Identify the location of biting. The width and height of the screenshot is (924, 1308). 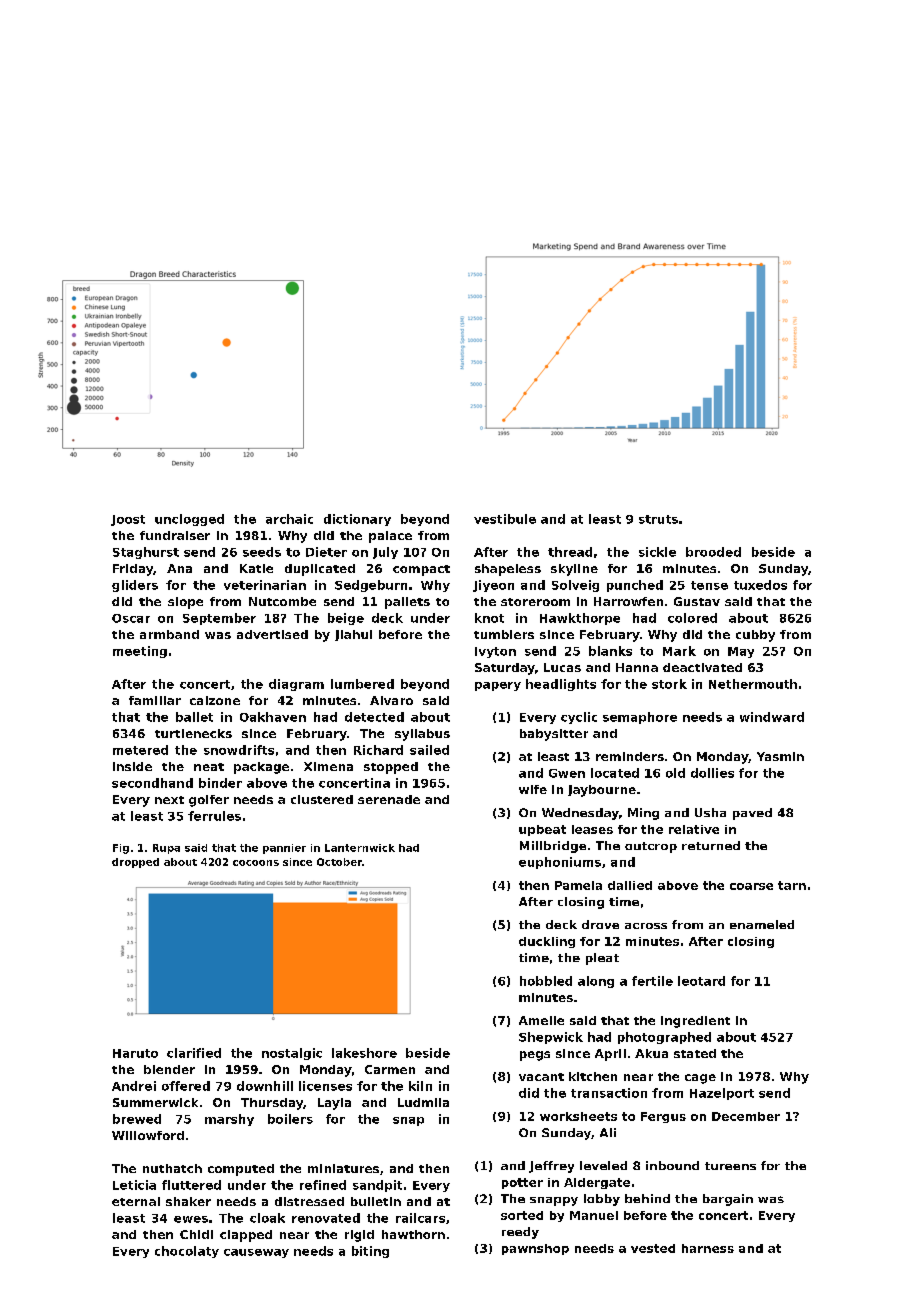
(370, 1252).
